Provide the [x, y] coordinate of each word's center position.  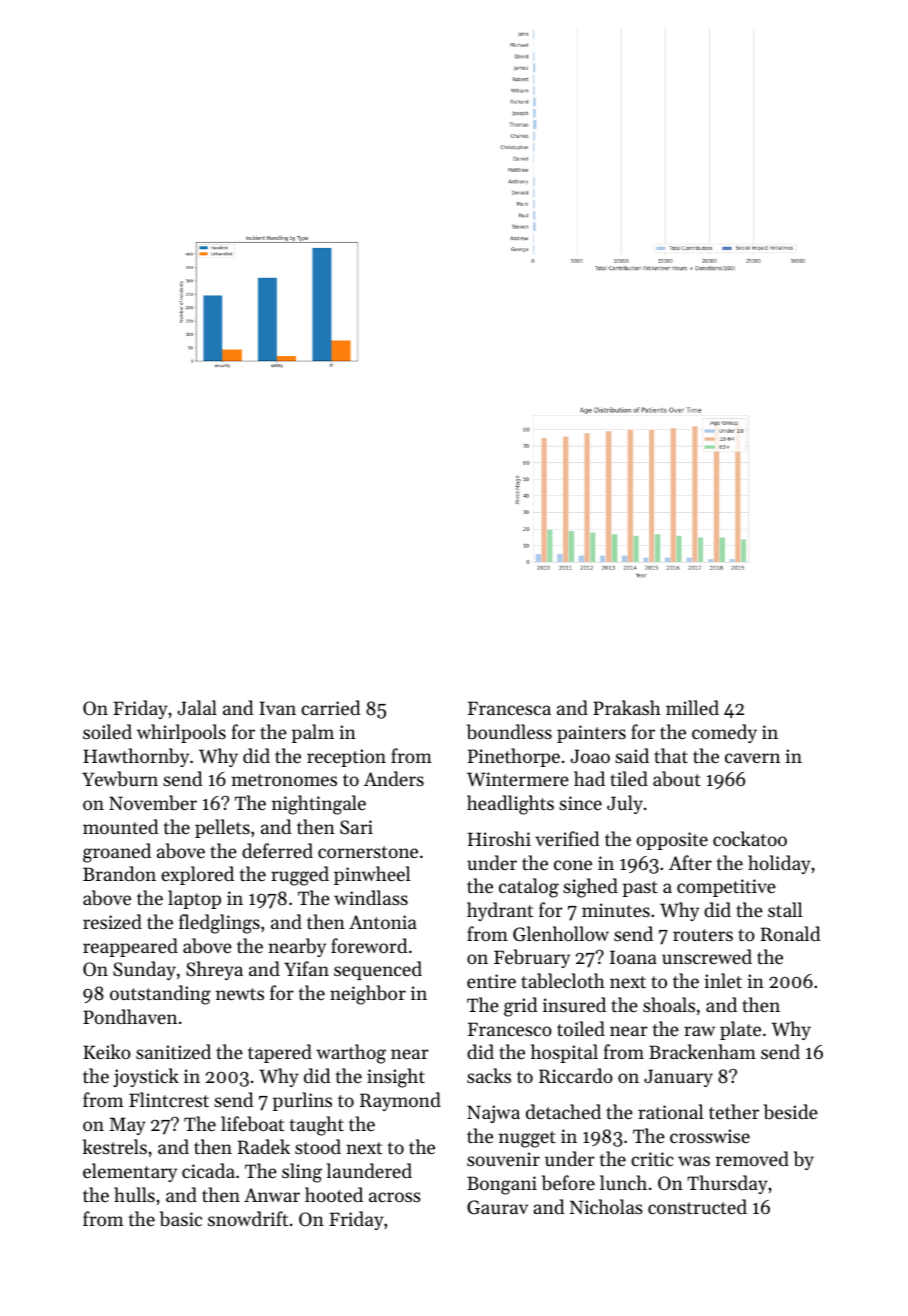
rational [670, 1111]
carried [331, 707]
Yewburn [120, 778]
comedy [724, 733]
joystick [146, 1077]
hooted [334, 1194]
